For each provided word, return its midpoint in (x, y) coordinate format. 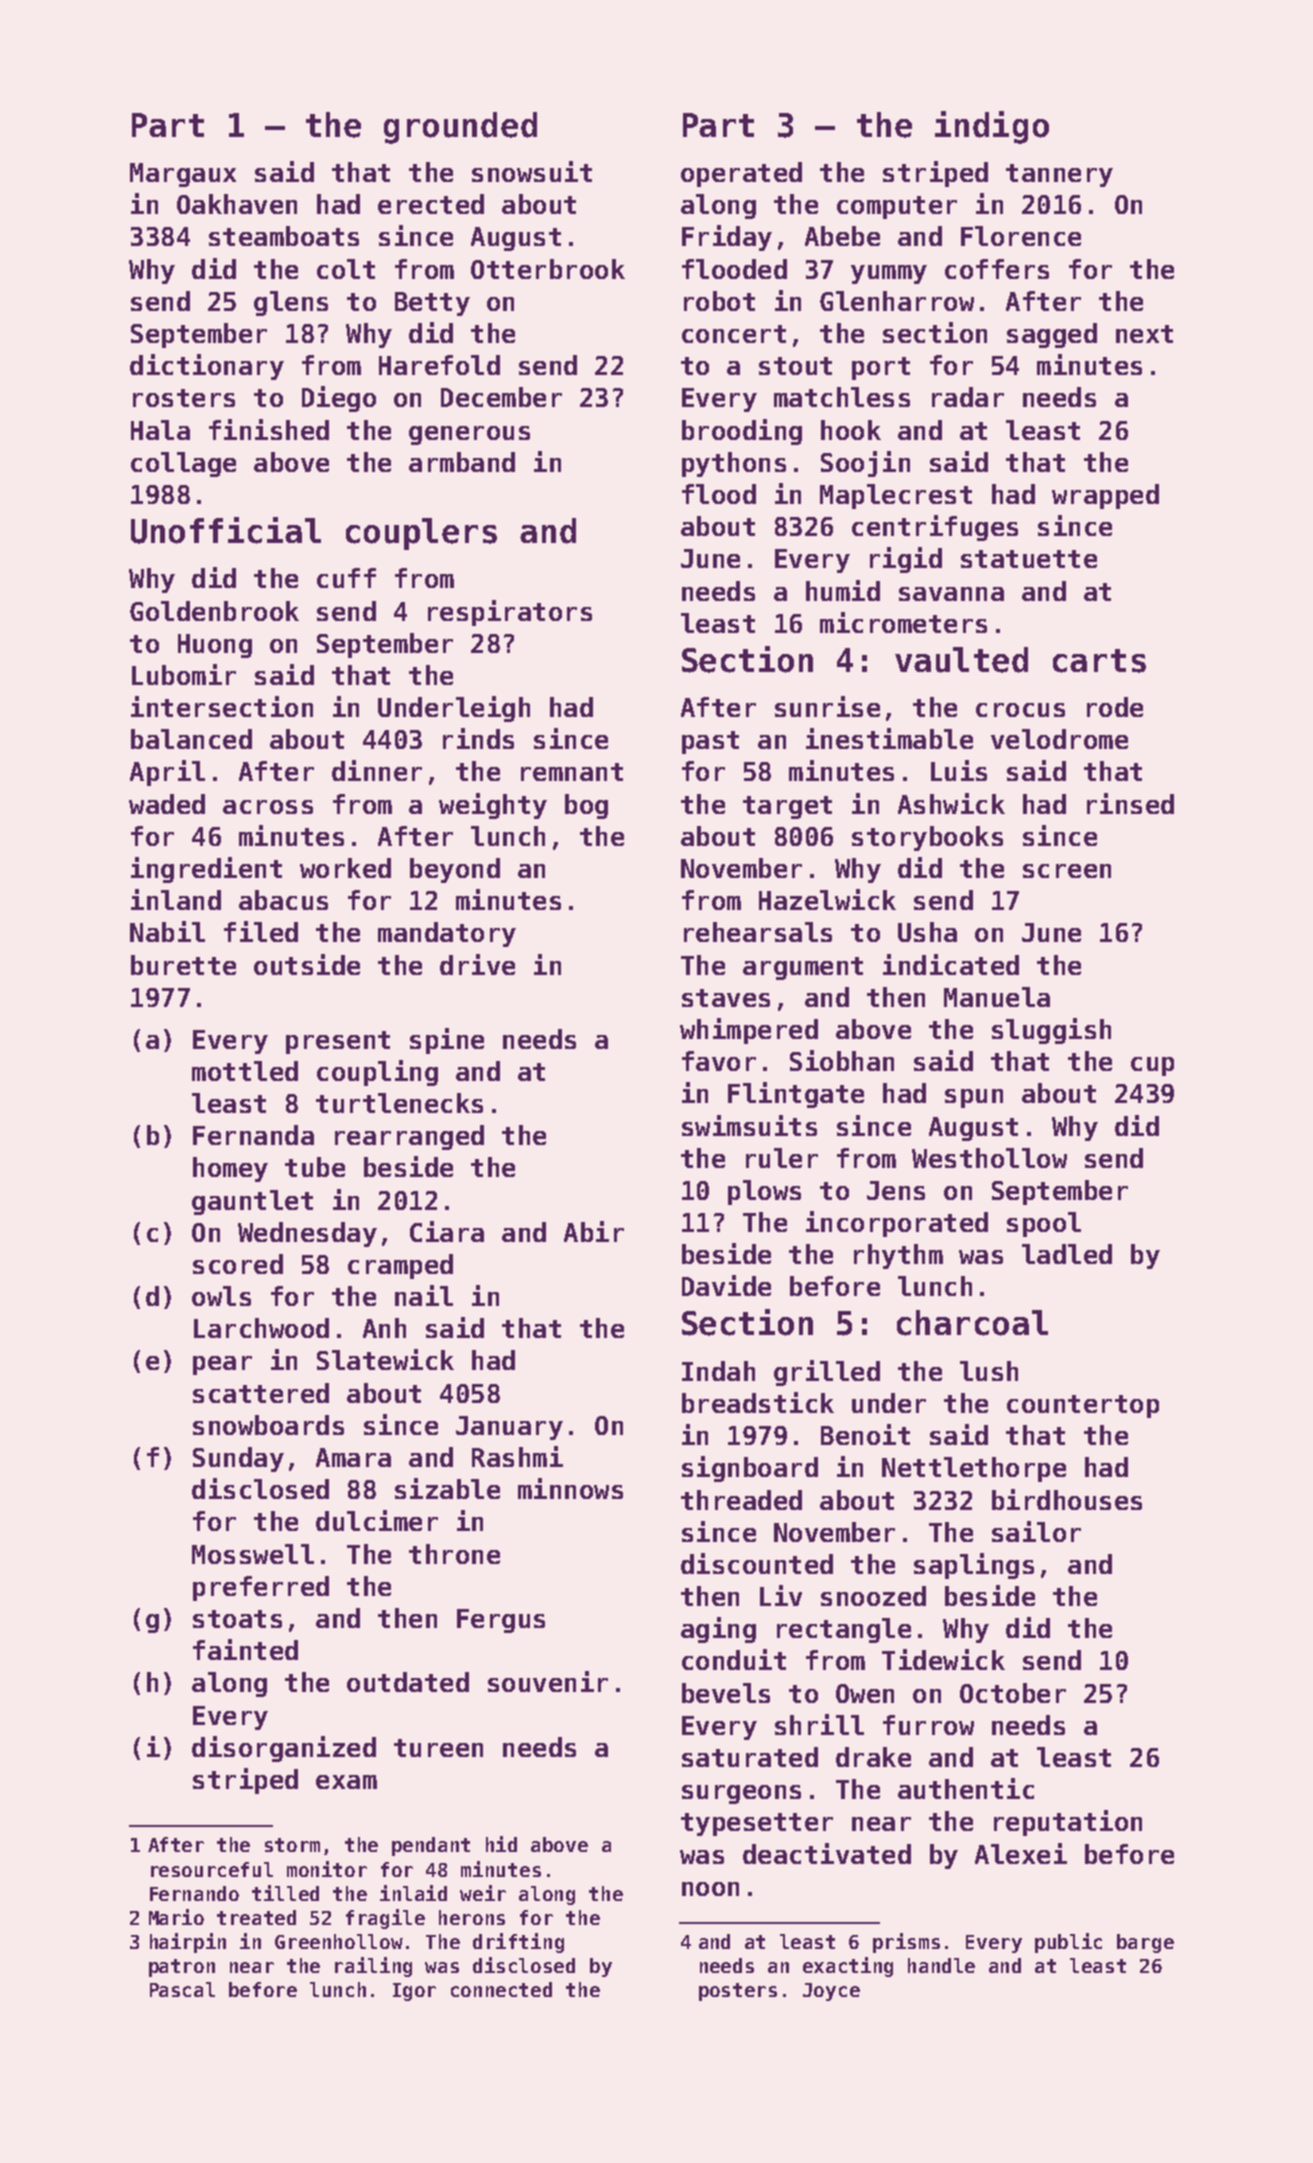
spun (974, 1098)
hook (851, 430)
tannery (1059, 175)
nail (424, 1295)
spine (447, 1041)
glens (291, 303)
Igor (414, 1992)
